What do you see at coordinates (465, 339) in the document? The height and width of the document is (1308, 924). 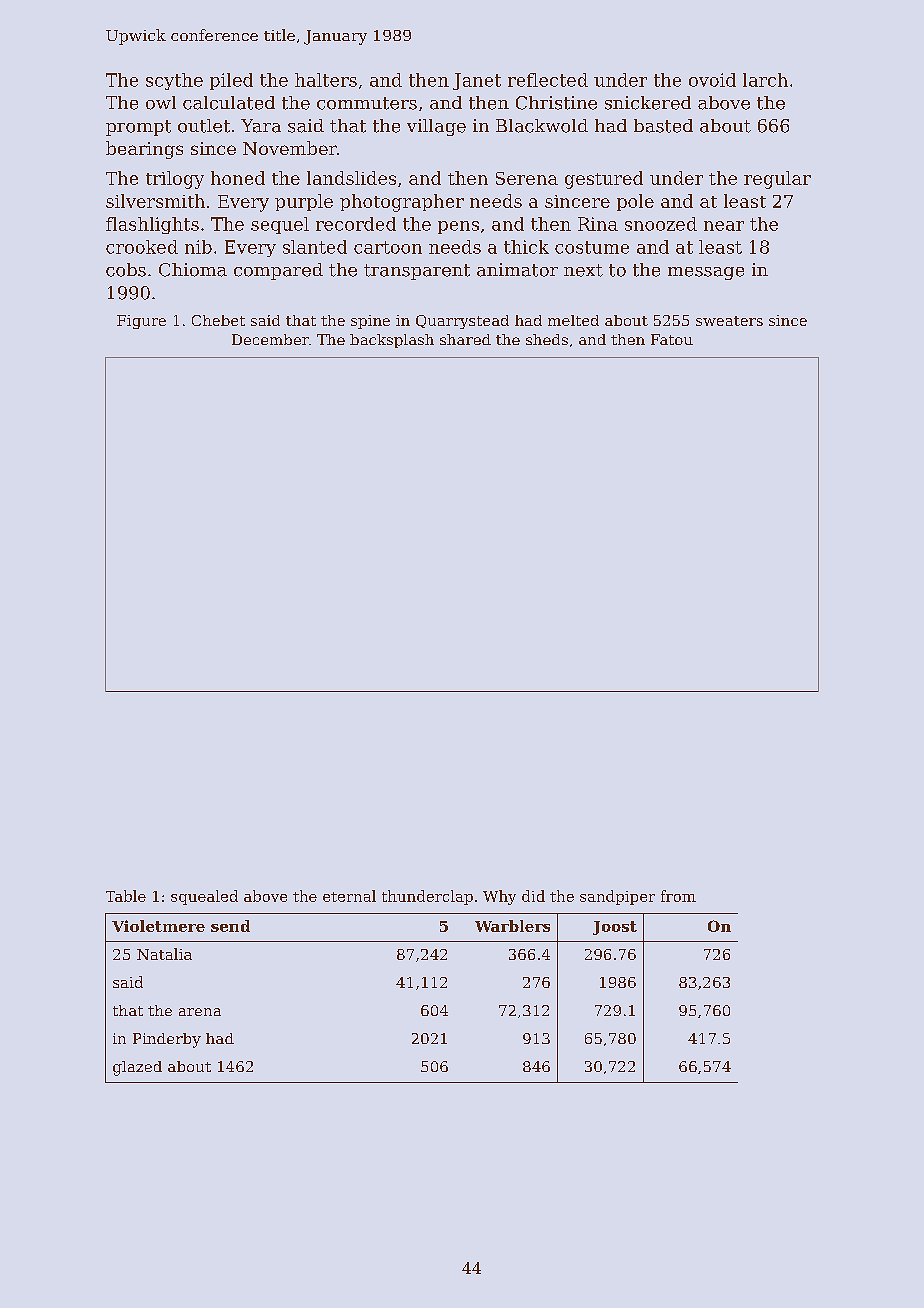 I see `shared` at bounding box center [465, 339].
